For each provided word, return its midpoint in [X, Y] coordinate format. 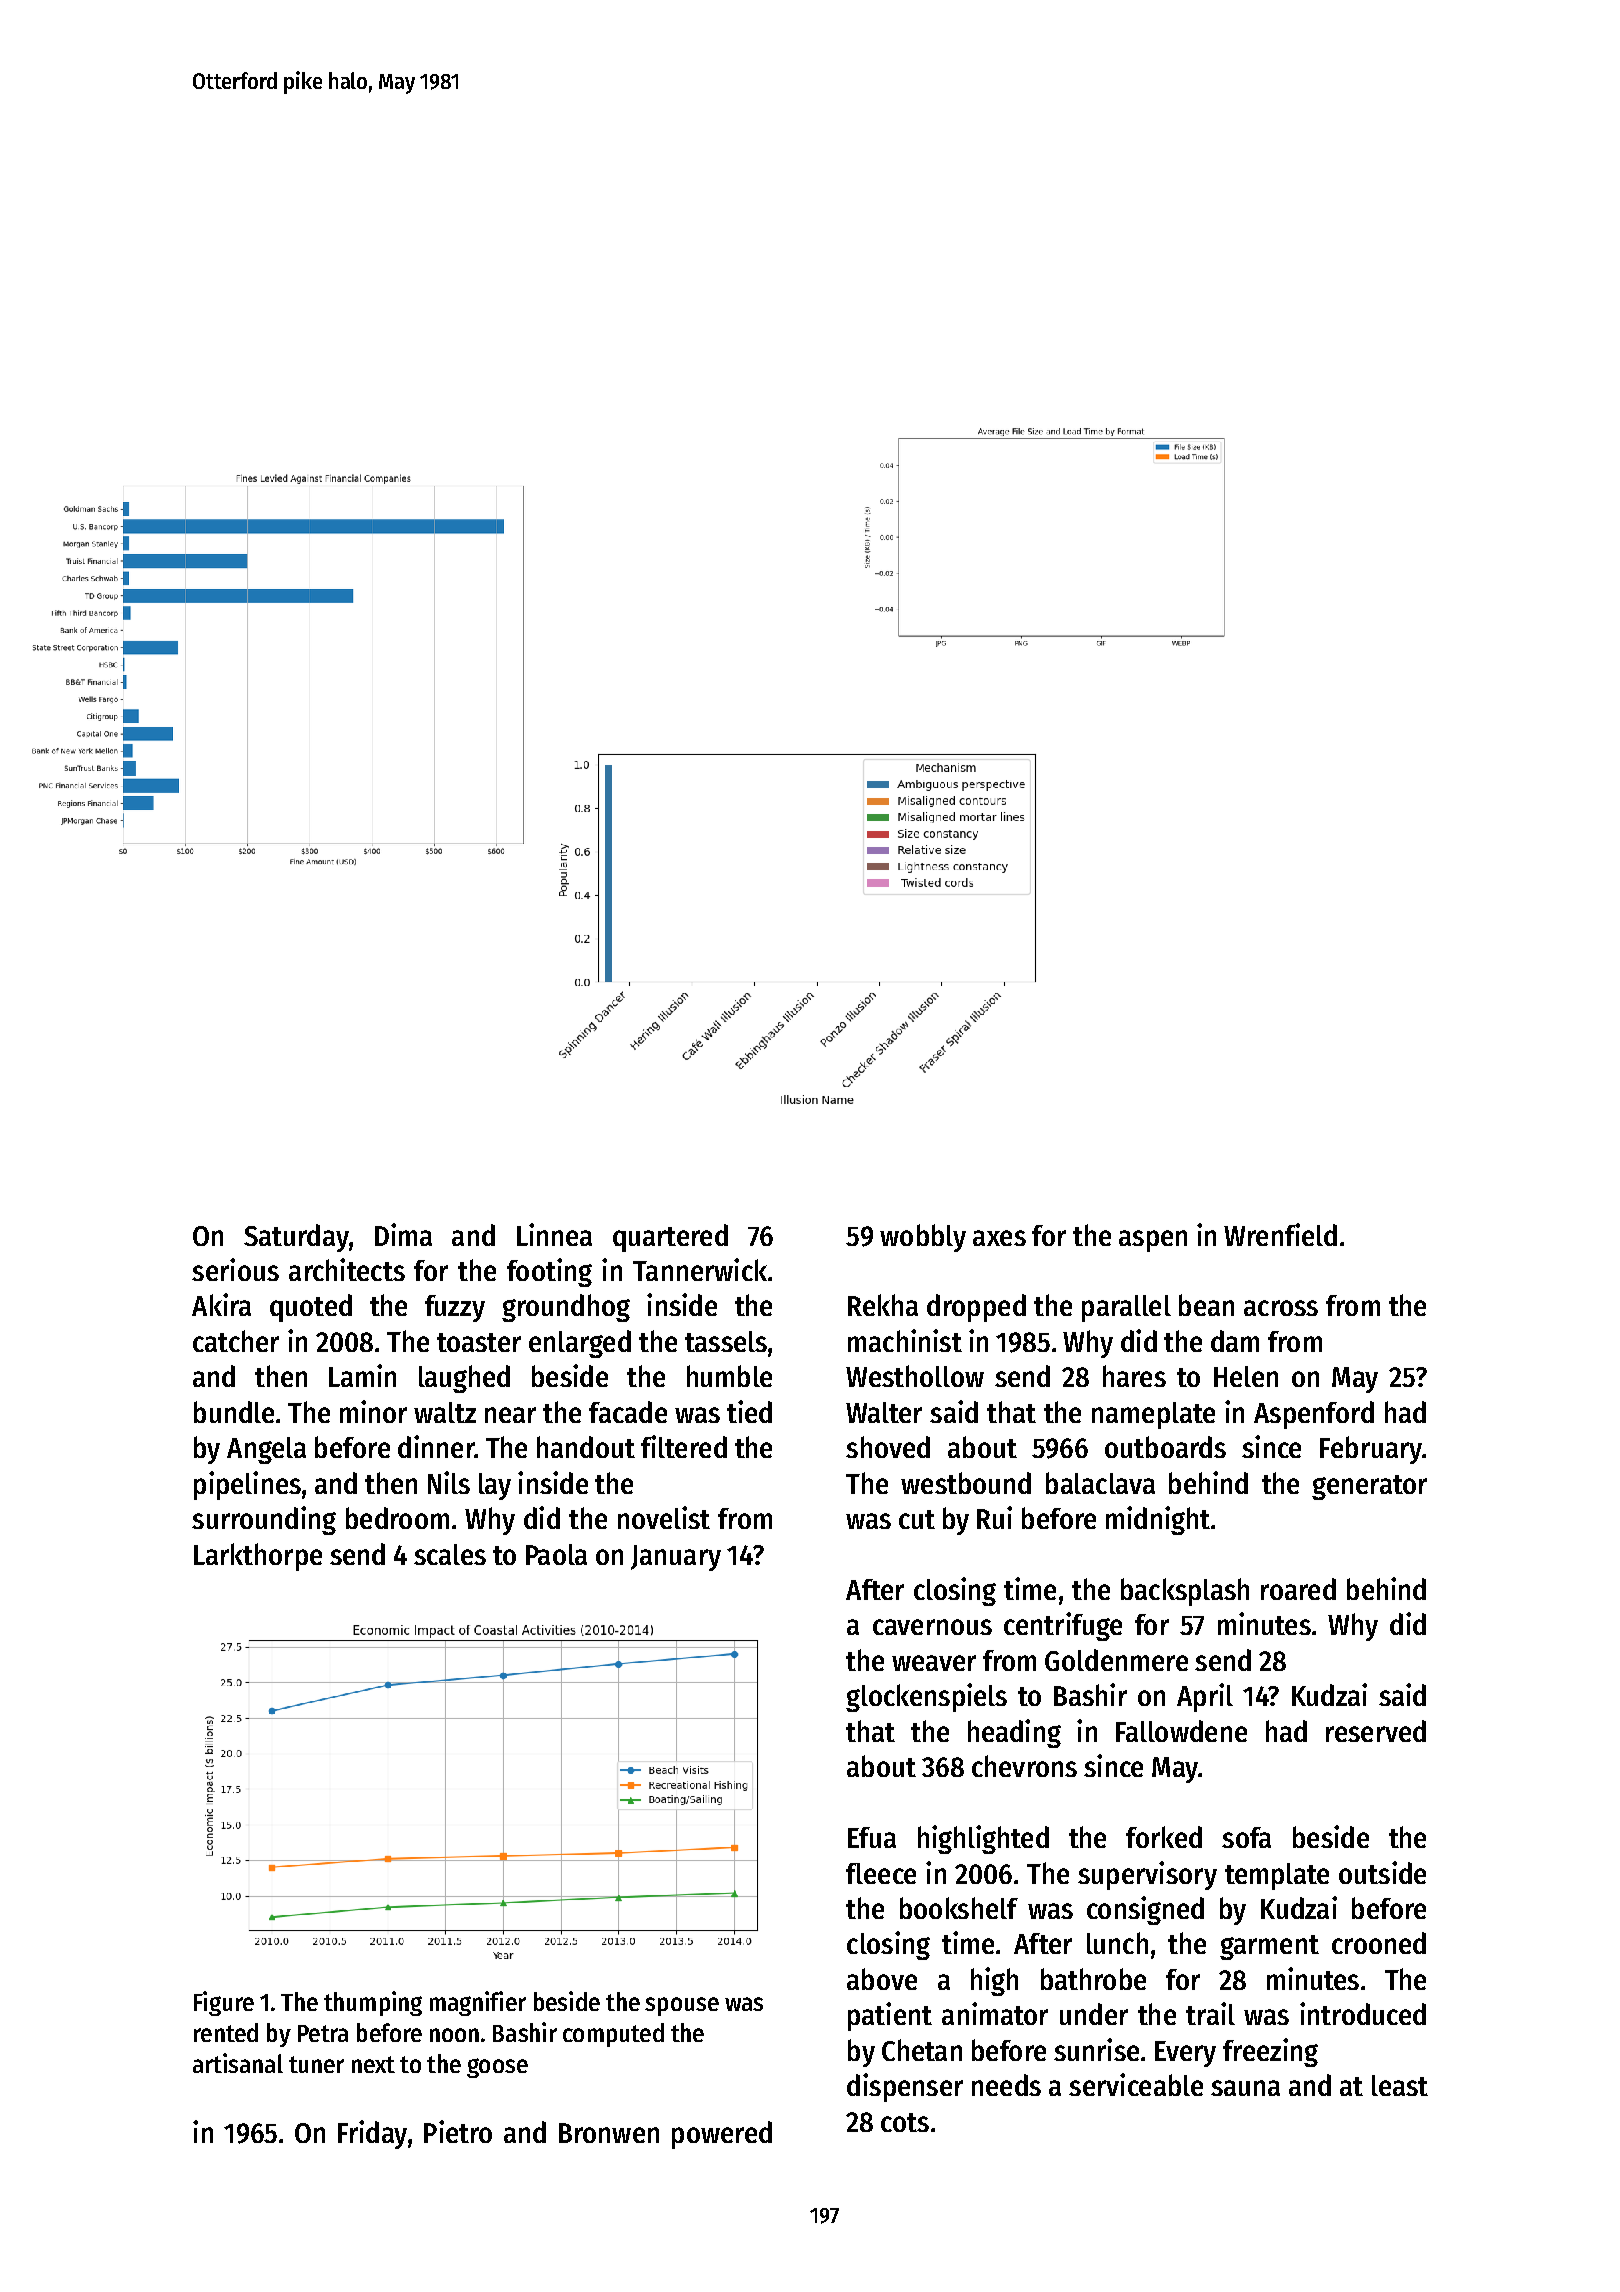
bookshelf [959, 1908]
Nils [449, 1482]
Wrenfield [1280, 1234]
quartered [670, 1238]
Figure [224, 2003]
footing [549, 1272]
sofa [1246, 1837]
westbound [966, 1483]
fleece [881, 1873]
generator [1369, 1487]
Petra [323, 2033]
